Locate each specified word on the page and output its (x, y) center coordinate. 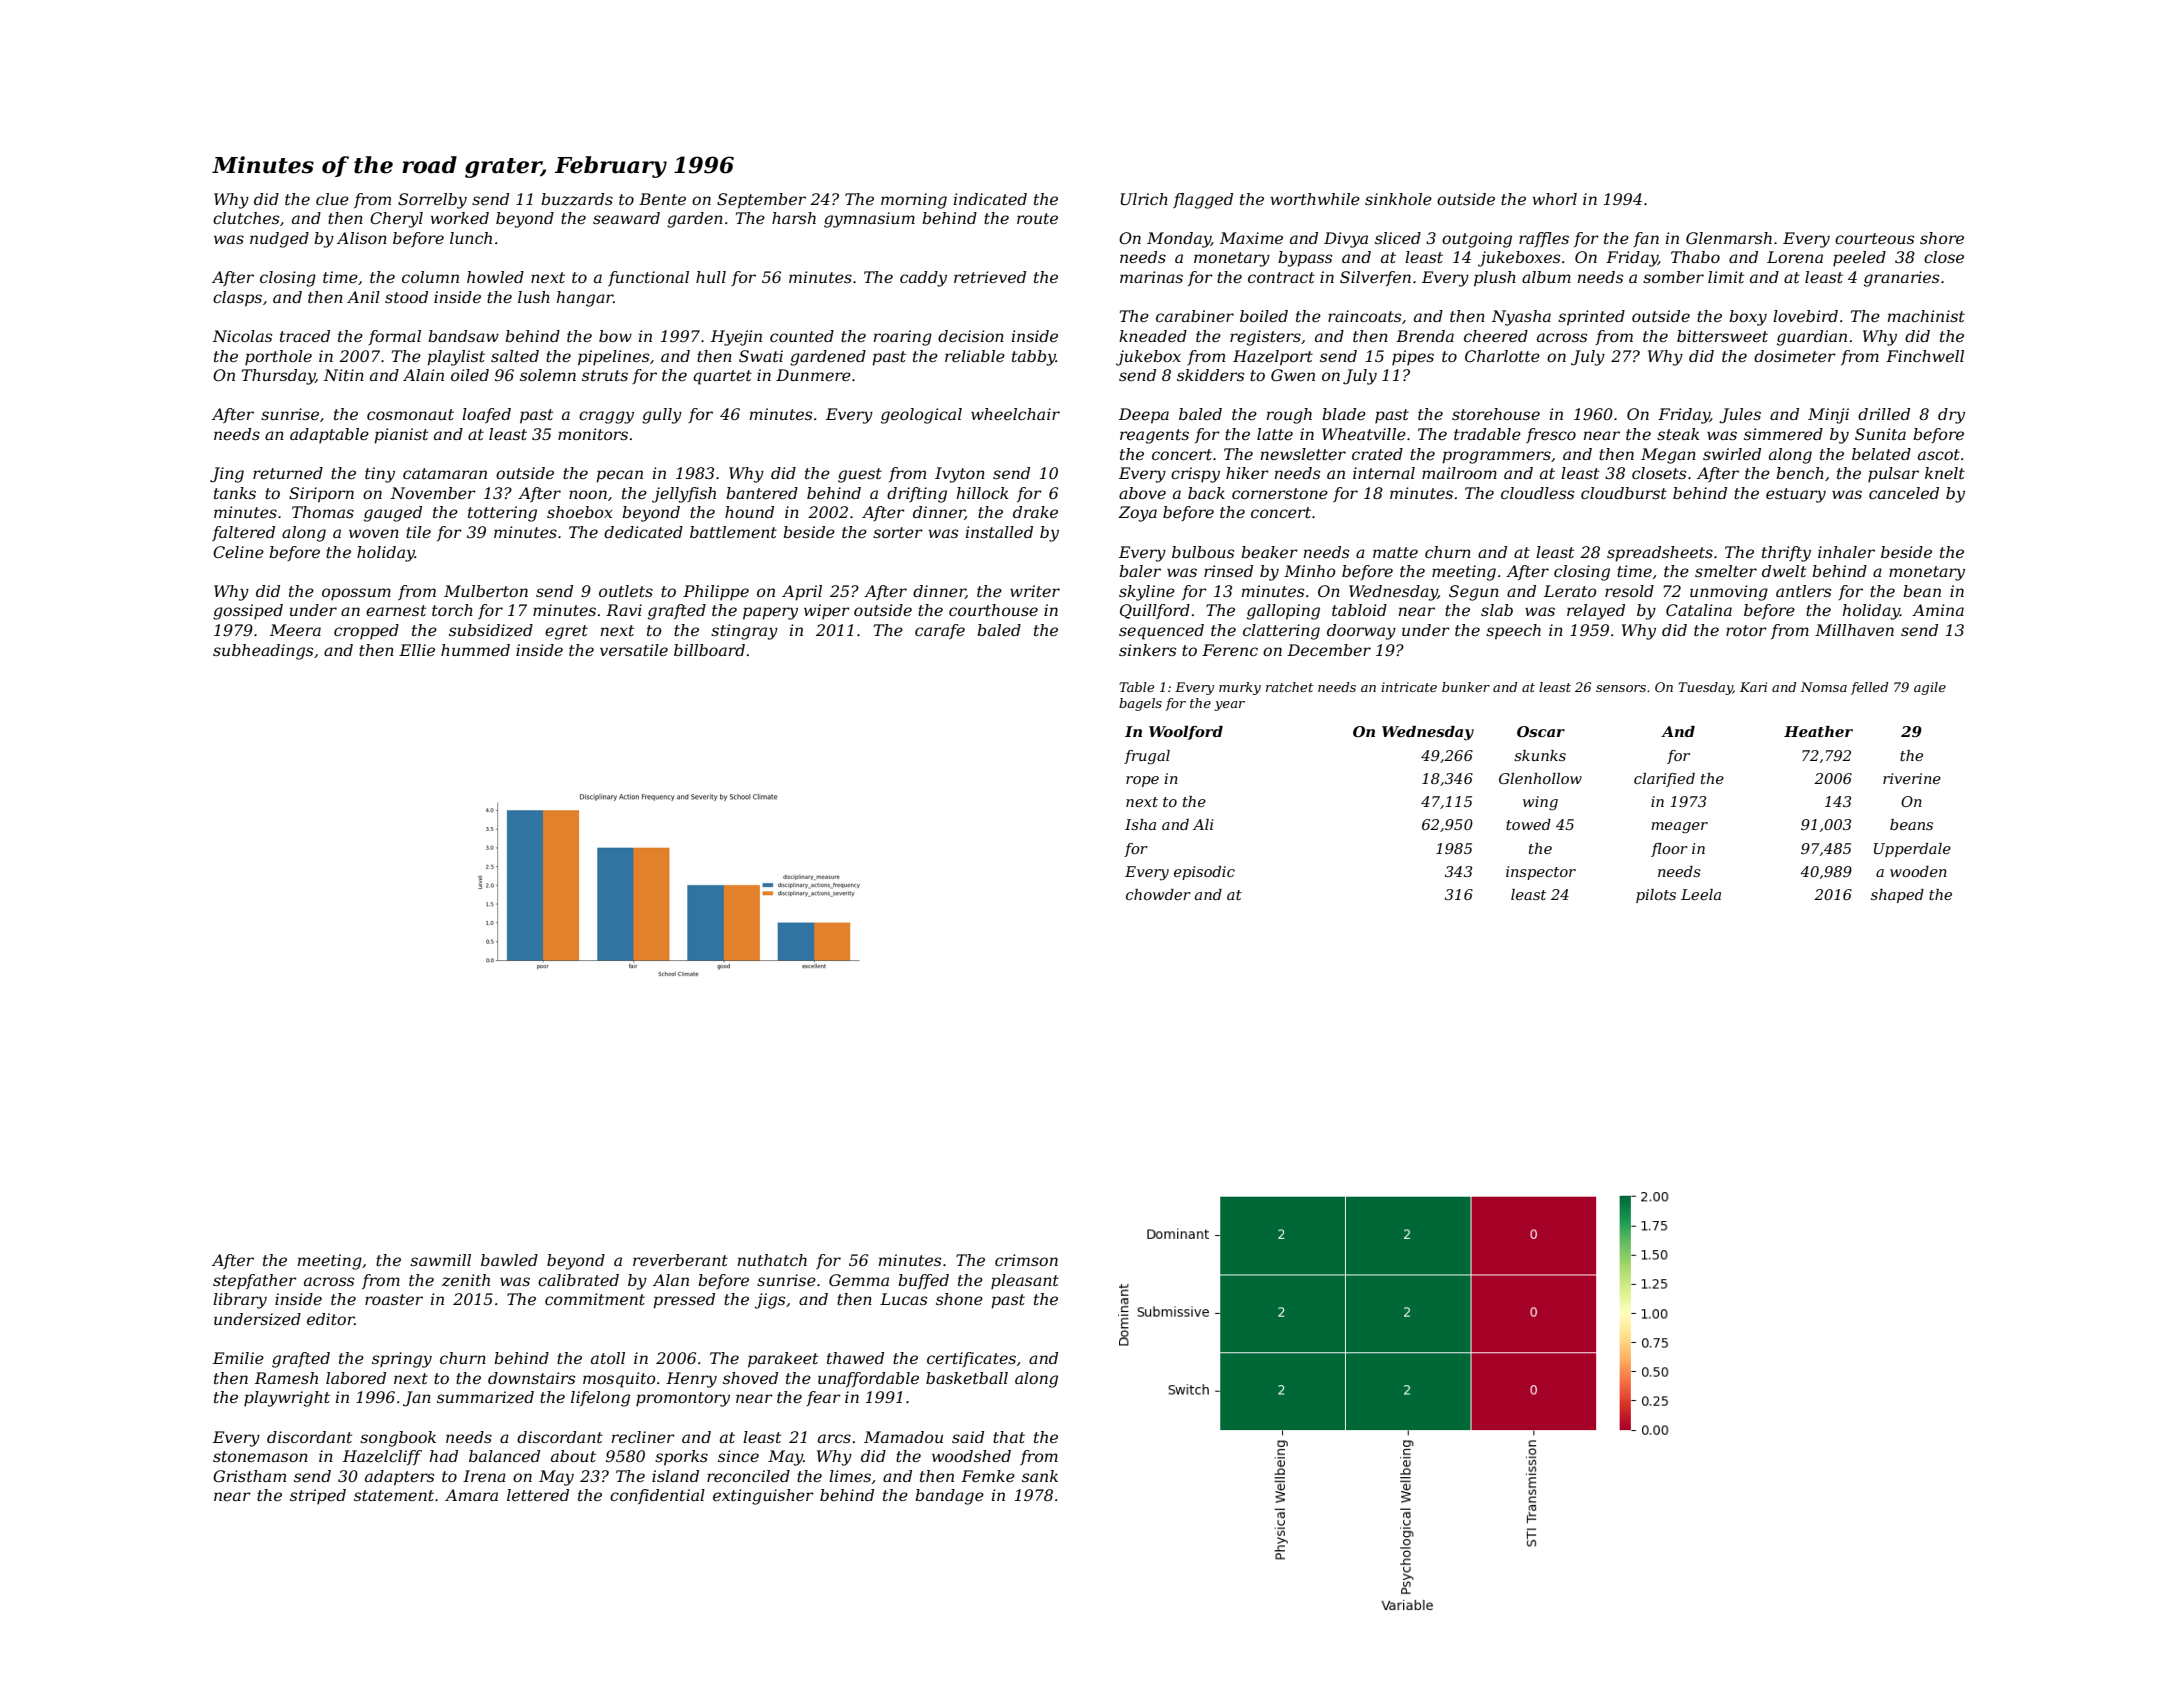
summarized (485, 1397)
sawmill (440, 1260)
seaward (626, 218)
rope (1142, 781)
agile (1930, 688)
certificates (971, 1359)
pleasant (1025, 1281)
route (1037, 218)
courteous (1874, 238)
